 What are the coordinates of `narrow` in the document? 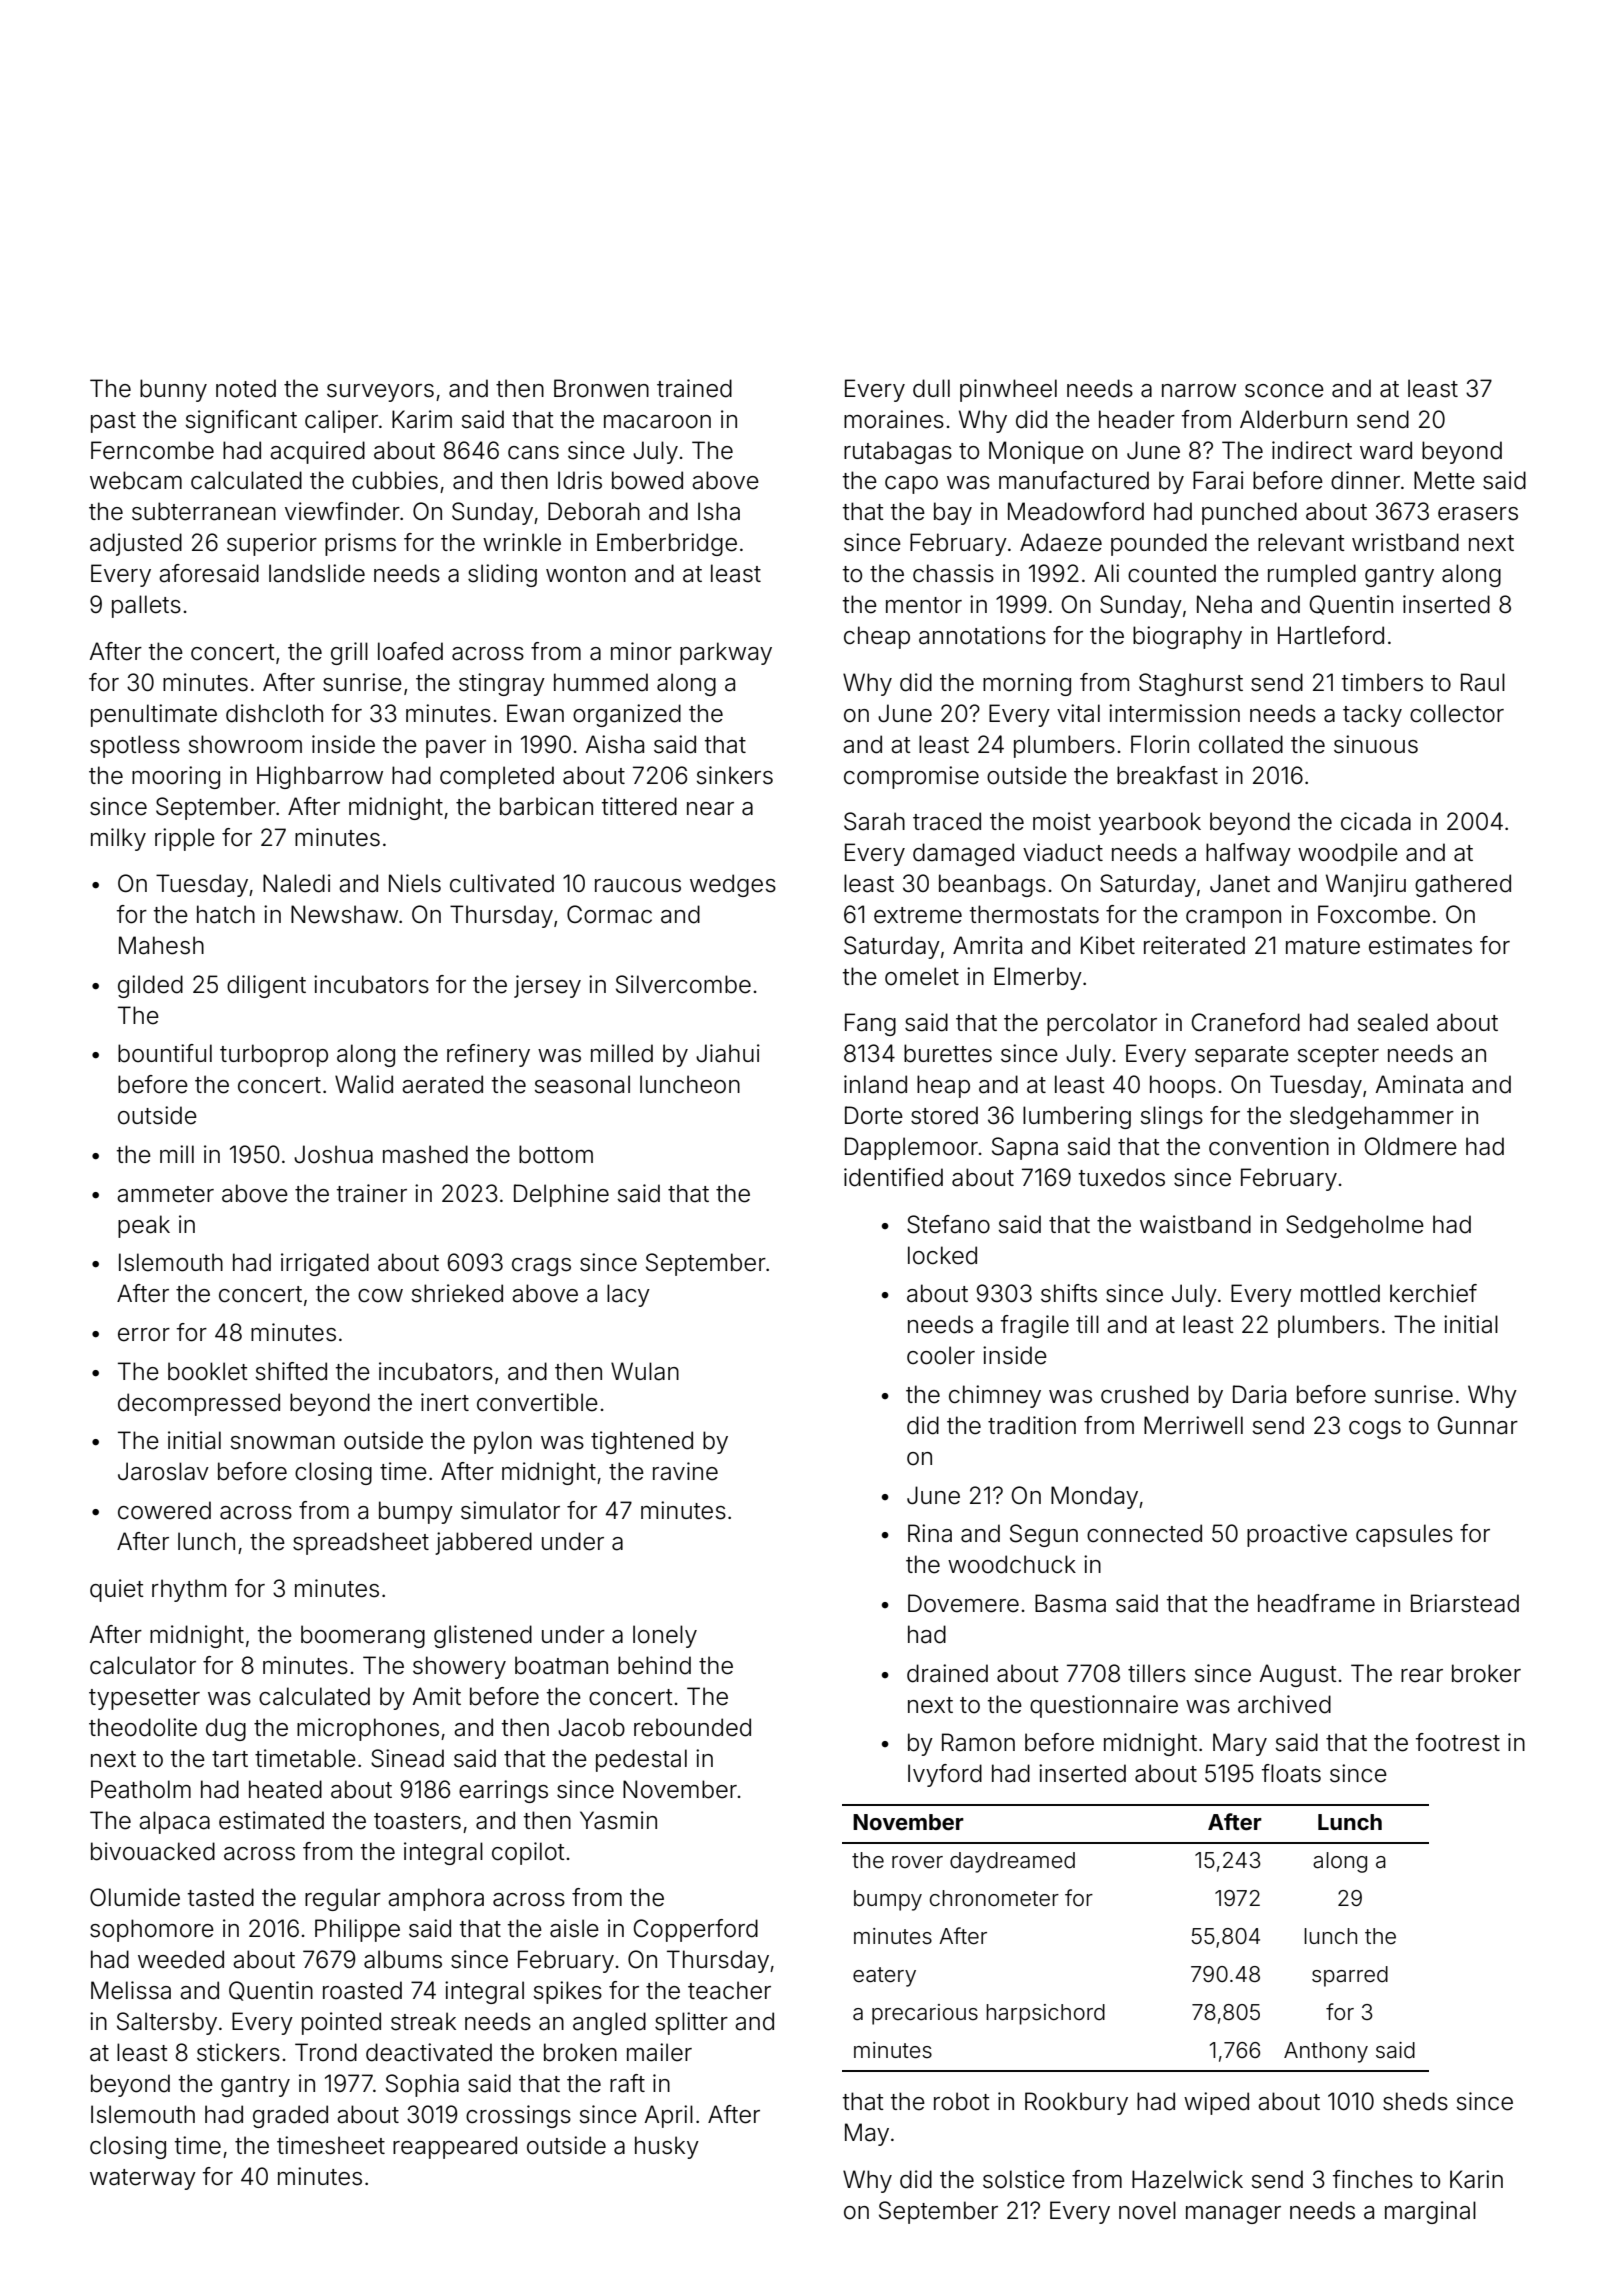 It's located at (1199, 391).
